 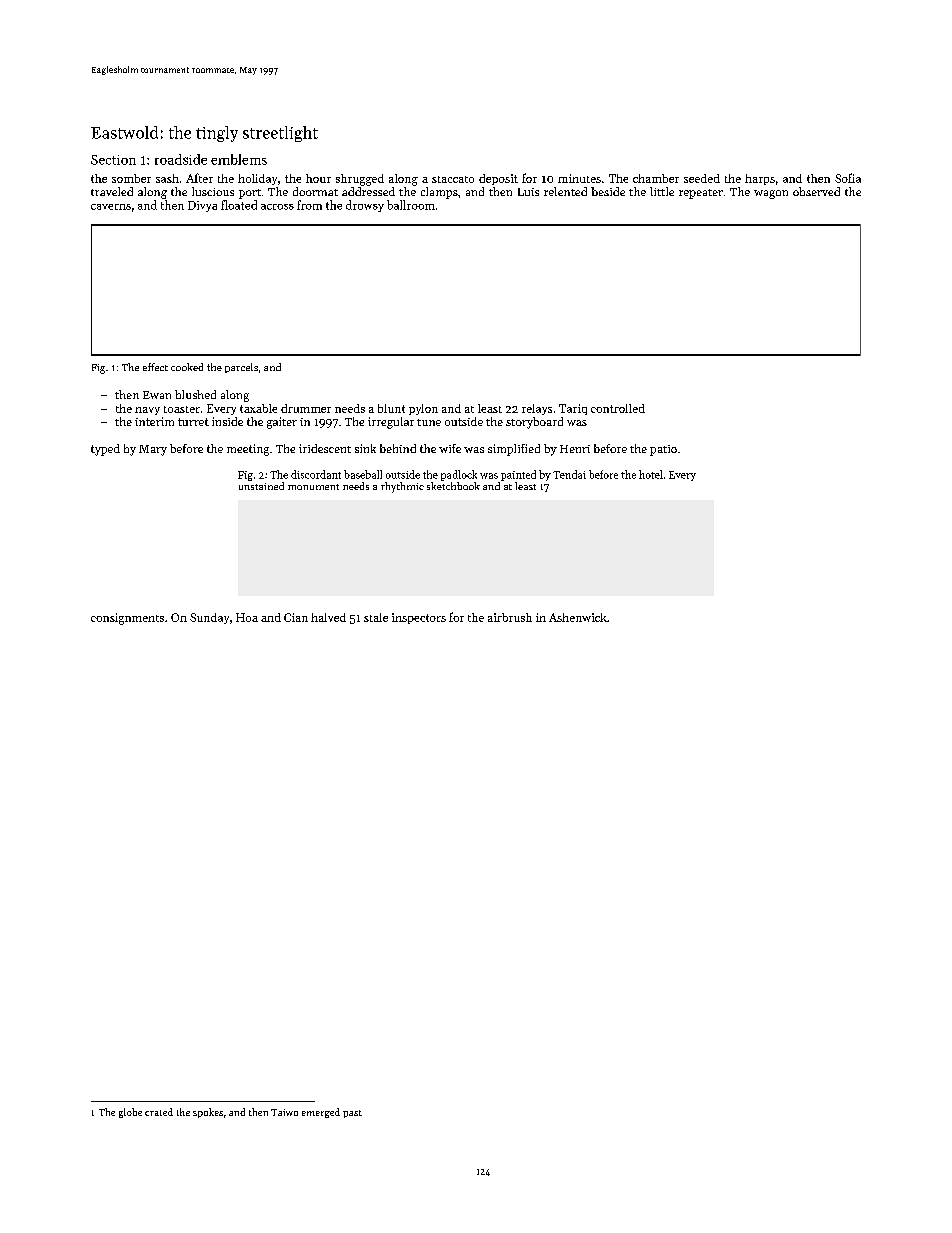 What do you see at coordinates (651, 474) in the image?
I see `hotel` at bounding box center [651, 474].
